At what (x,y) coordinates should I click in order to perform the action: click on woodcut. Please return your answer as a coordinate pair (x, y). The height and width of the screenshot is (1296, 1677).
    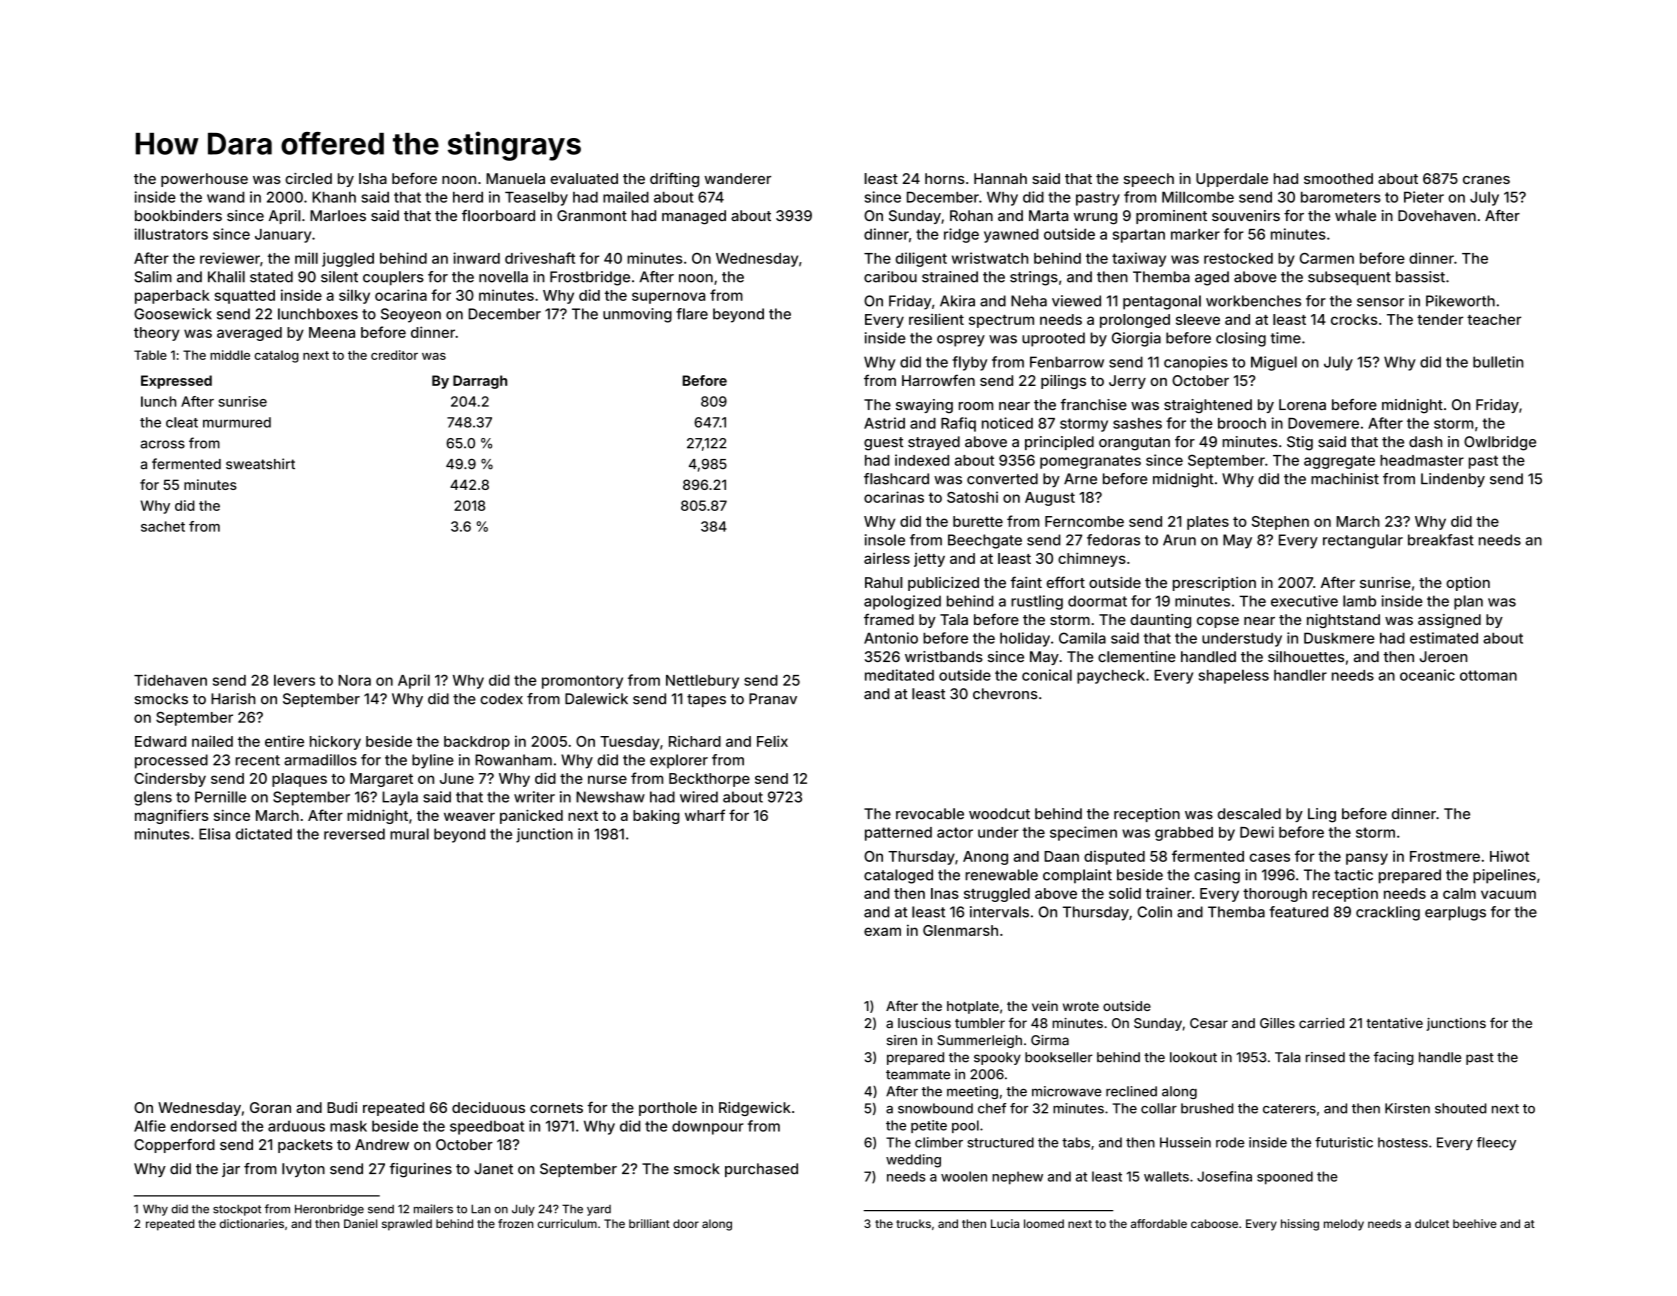
    Looking at the image, I should click on (999, 814).
